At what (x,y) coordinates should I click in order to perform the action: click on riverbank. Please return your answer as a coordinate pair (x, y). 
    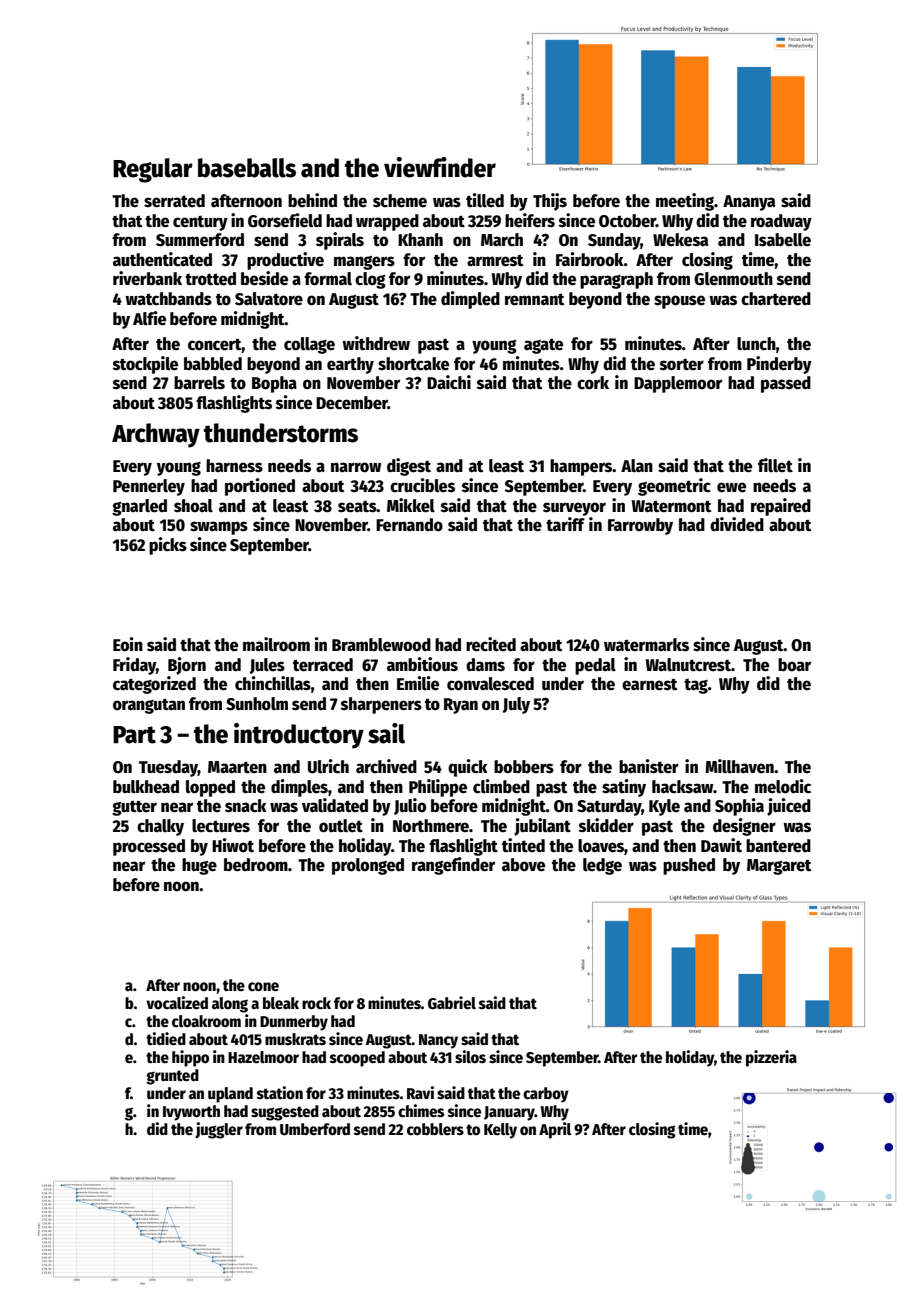
    Looking at the image, I should click on (147, 278).
